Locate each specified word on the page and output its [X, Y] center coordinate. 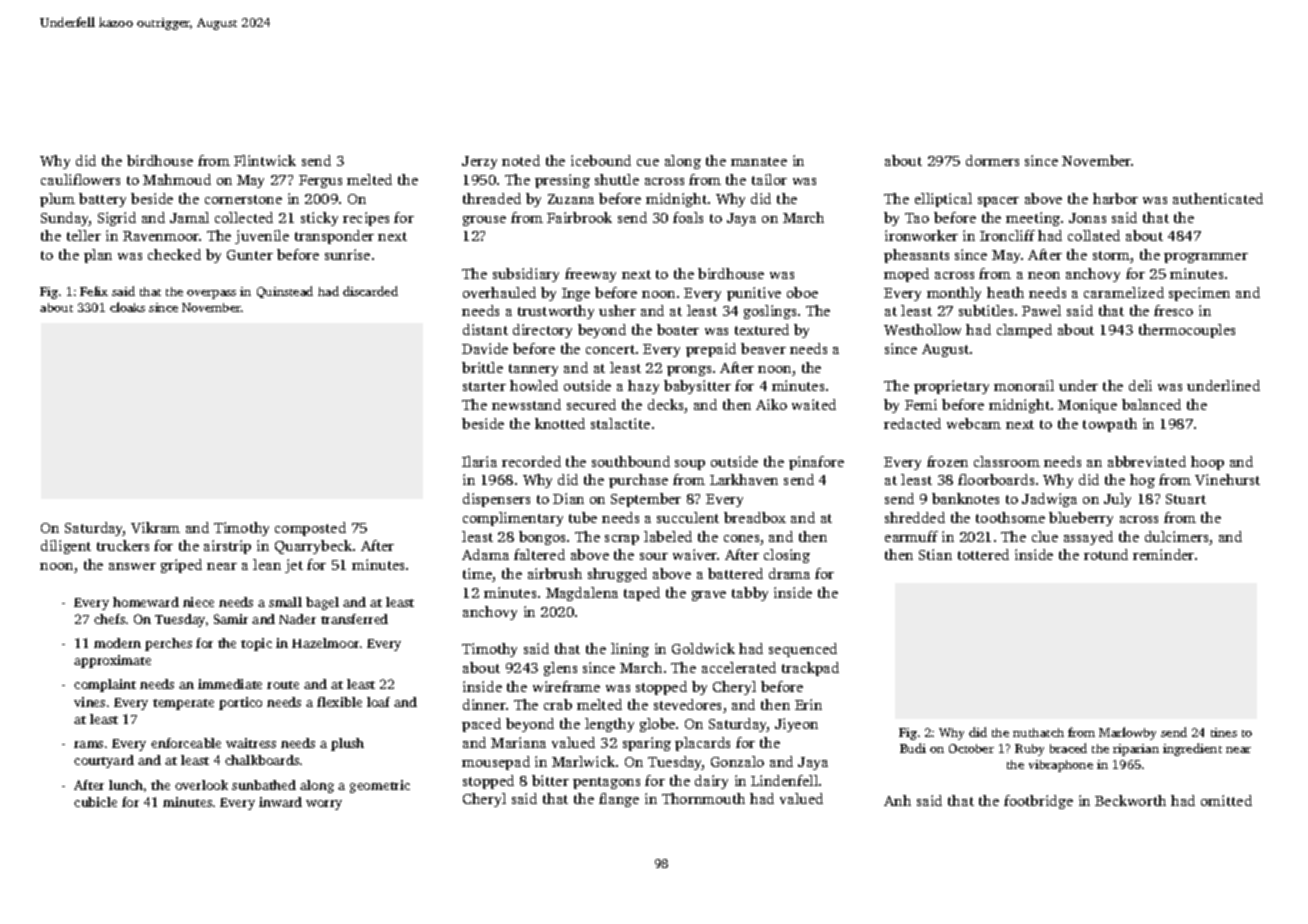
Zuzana [571, 199]
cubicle [95, 802]
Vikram [155, 527]
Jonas [1087, 218]
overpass [211, 294]
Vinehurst [1227, 479]
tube [583, 517]
